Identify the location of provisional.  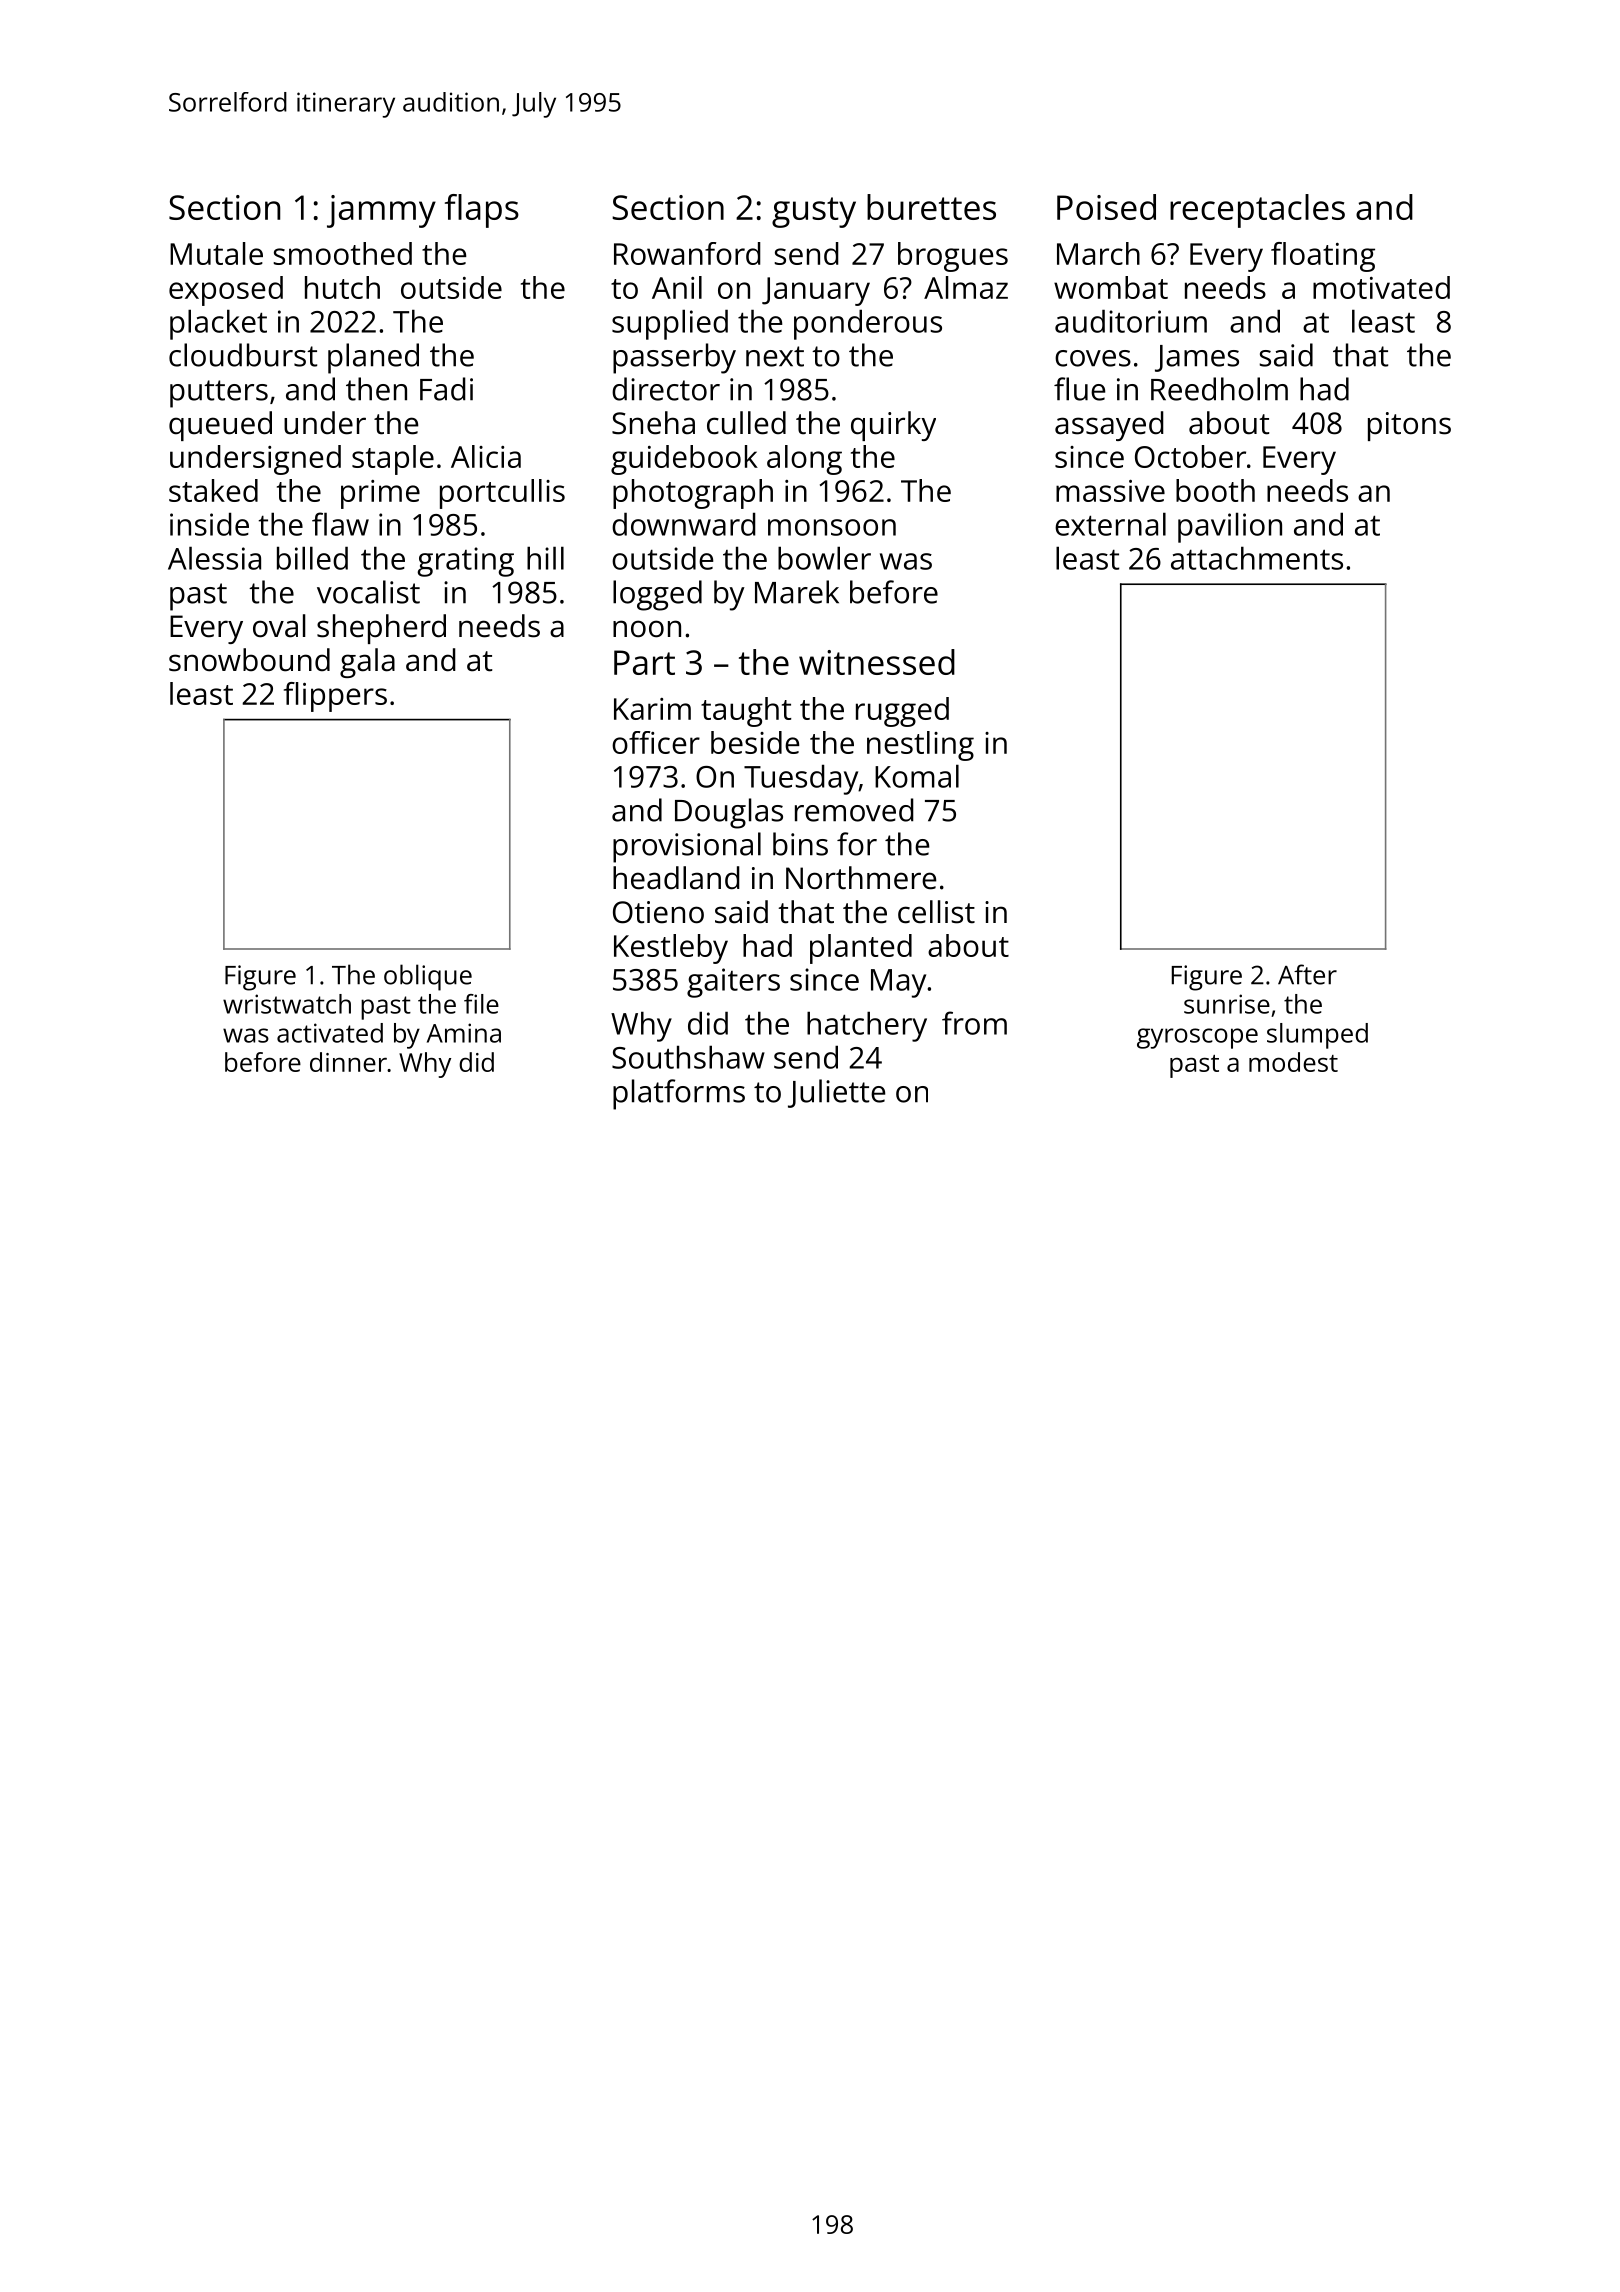
(687, 847).
